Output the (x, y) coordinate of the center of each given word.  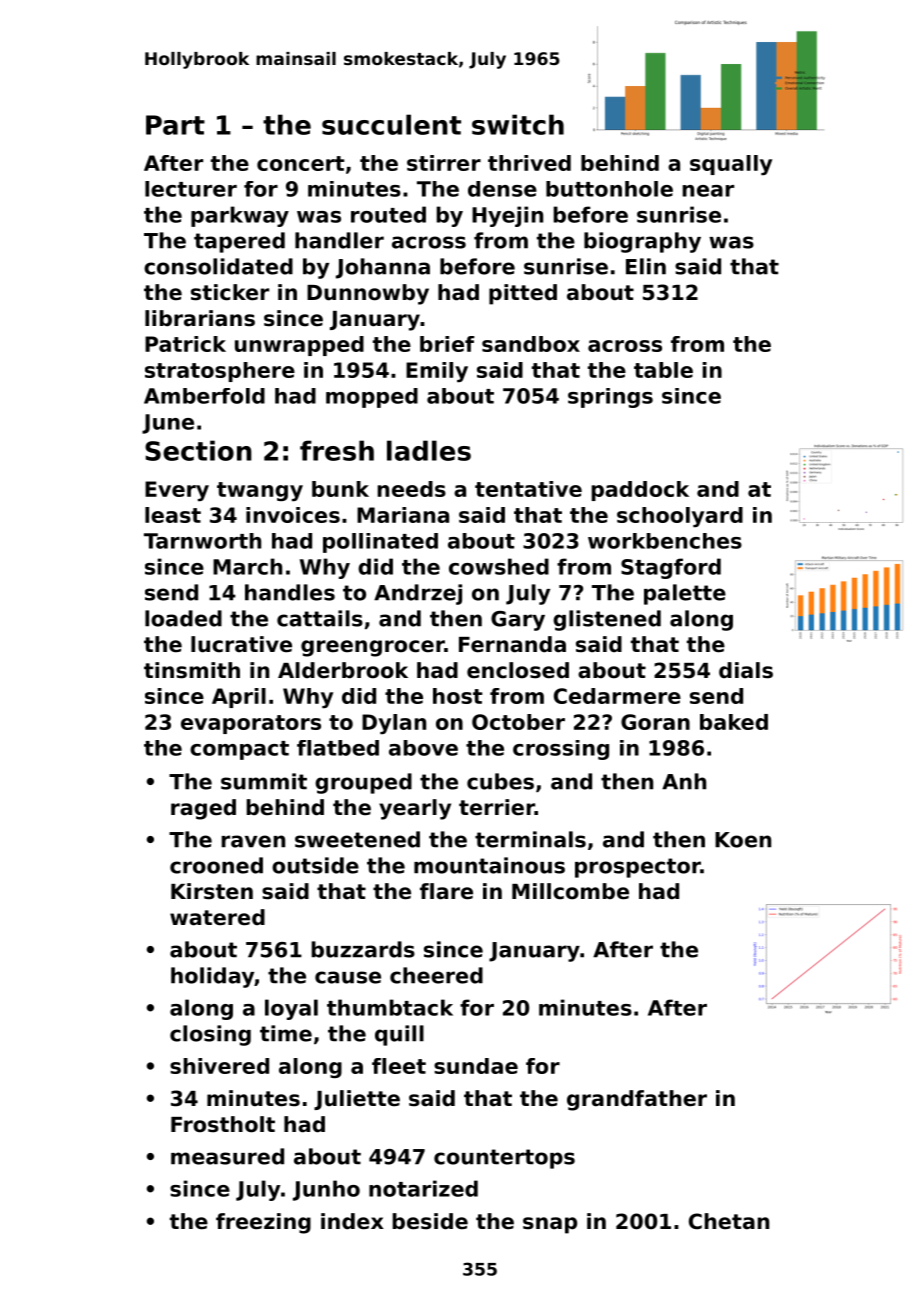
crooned (216, 865)
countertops (504, 1159)
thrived (529, 163)
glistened (607, 620)
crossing (561, 750)
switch (518, 124)
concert (300, 163)
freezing (263, 1223)
